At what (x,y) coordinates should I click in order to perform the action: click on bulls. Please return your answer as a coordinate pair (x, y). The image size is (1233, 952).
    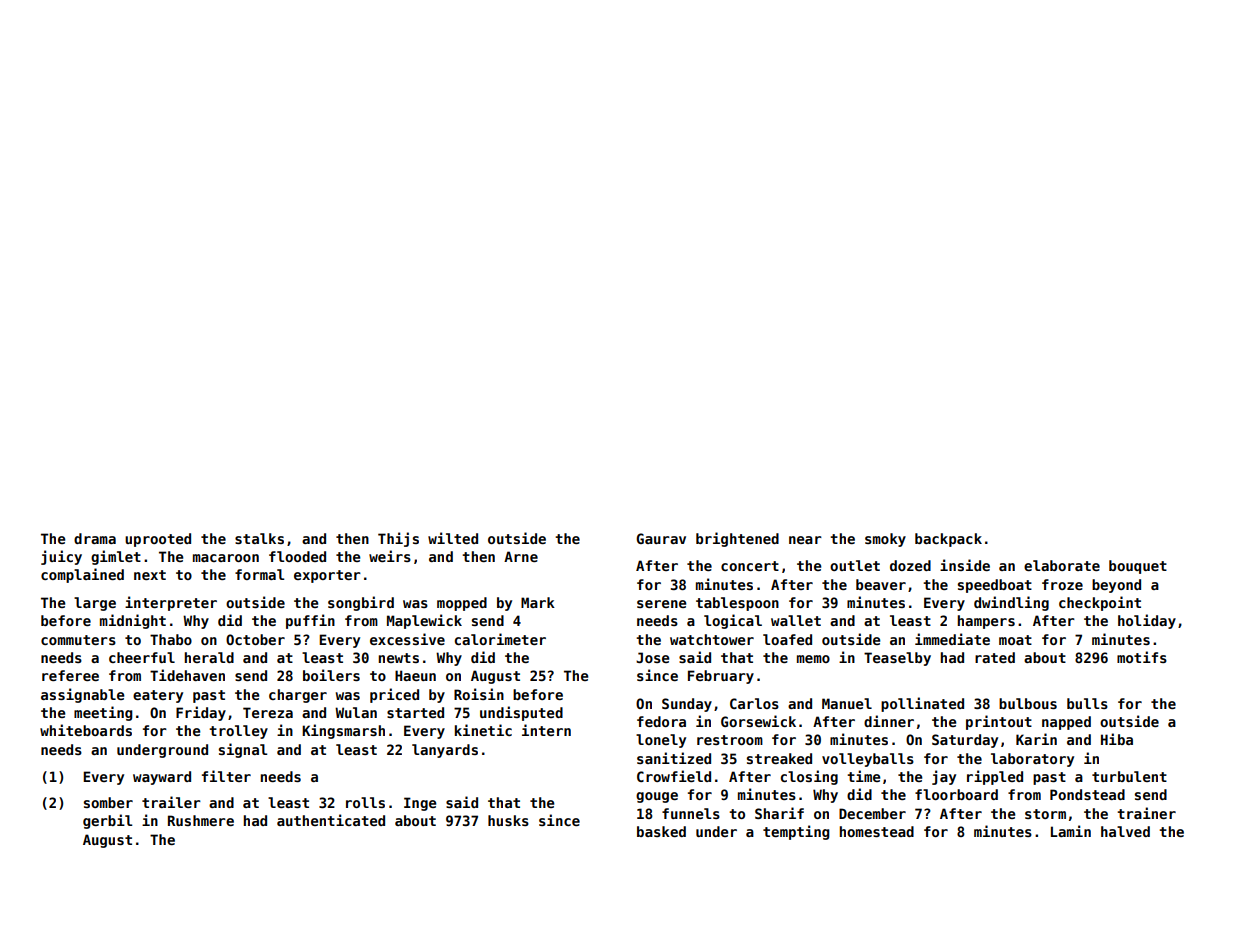
    Looking at the image, I should click on (1087, 703).
